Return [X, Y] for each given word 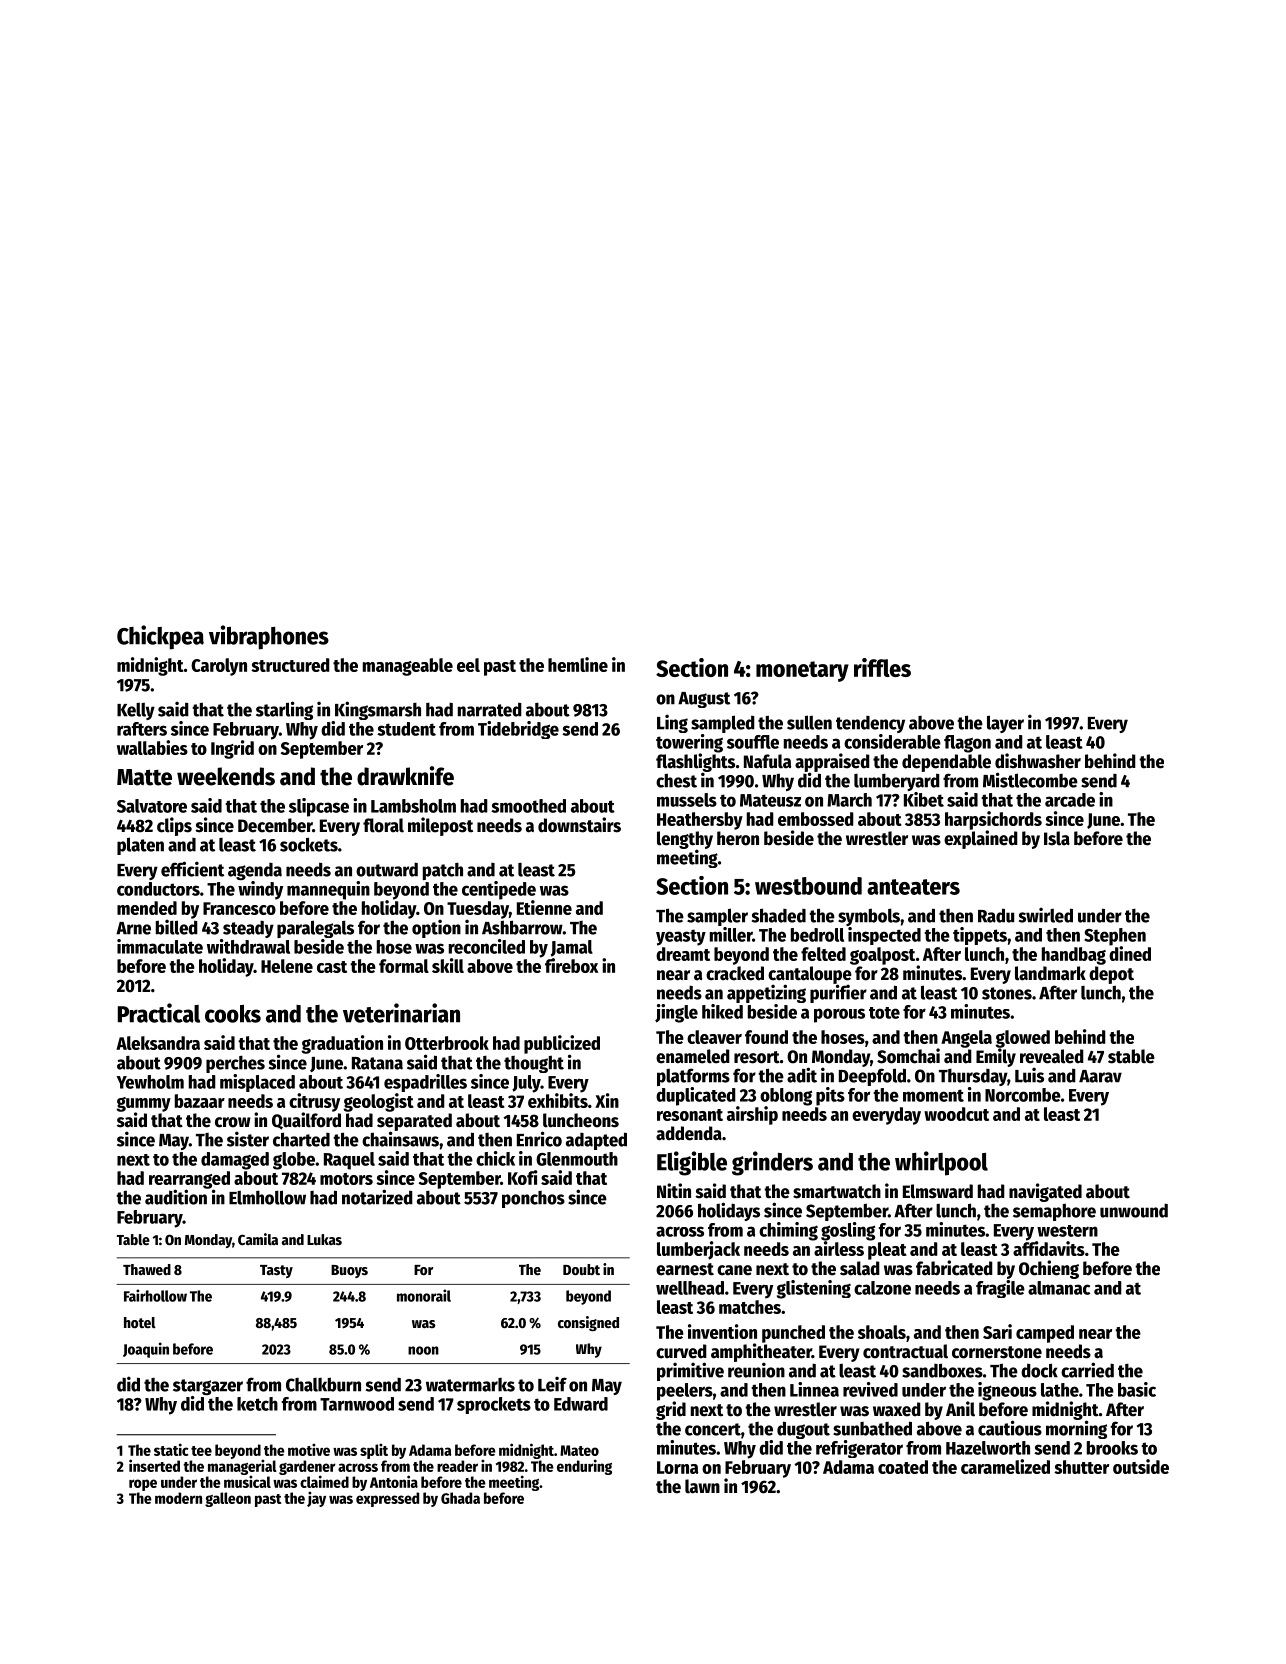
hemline [578, 664]
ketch [257, 1404]
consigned [588, 1324]
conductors [158, 889]
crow [233, 1122]
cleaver [714, 1037]
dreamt [683, 954]
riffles [882, 667]
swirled [1046, 915]
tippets [980, 936]
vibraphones [269, 637]
